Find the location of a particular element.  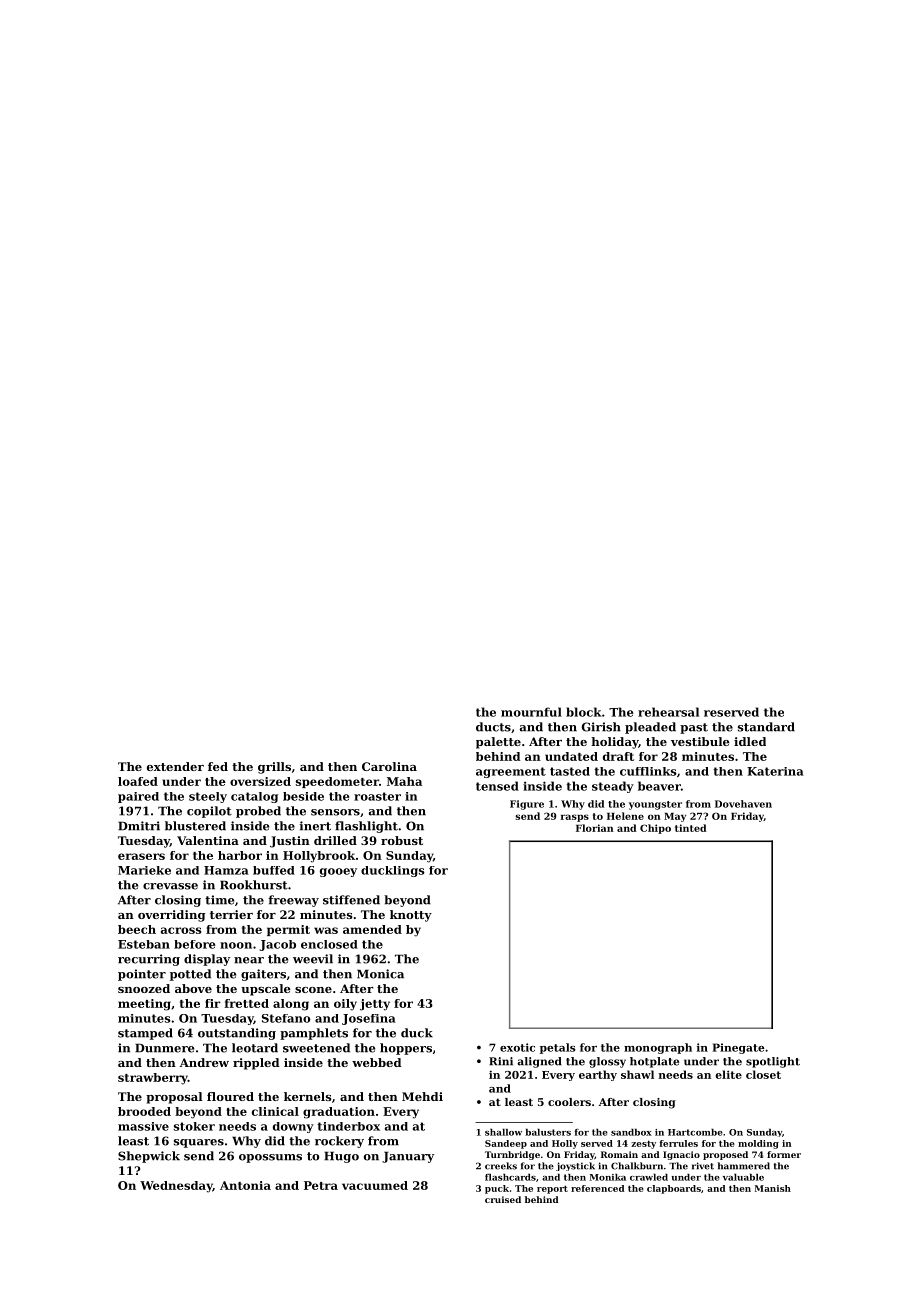

loafed is located at coordinates (138, 781).
